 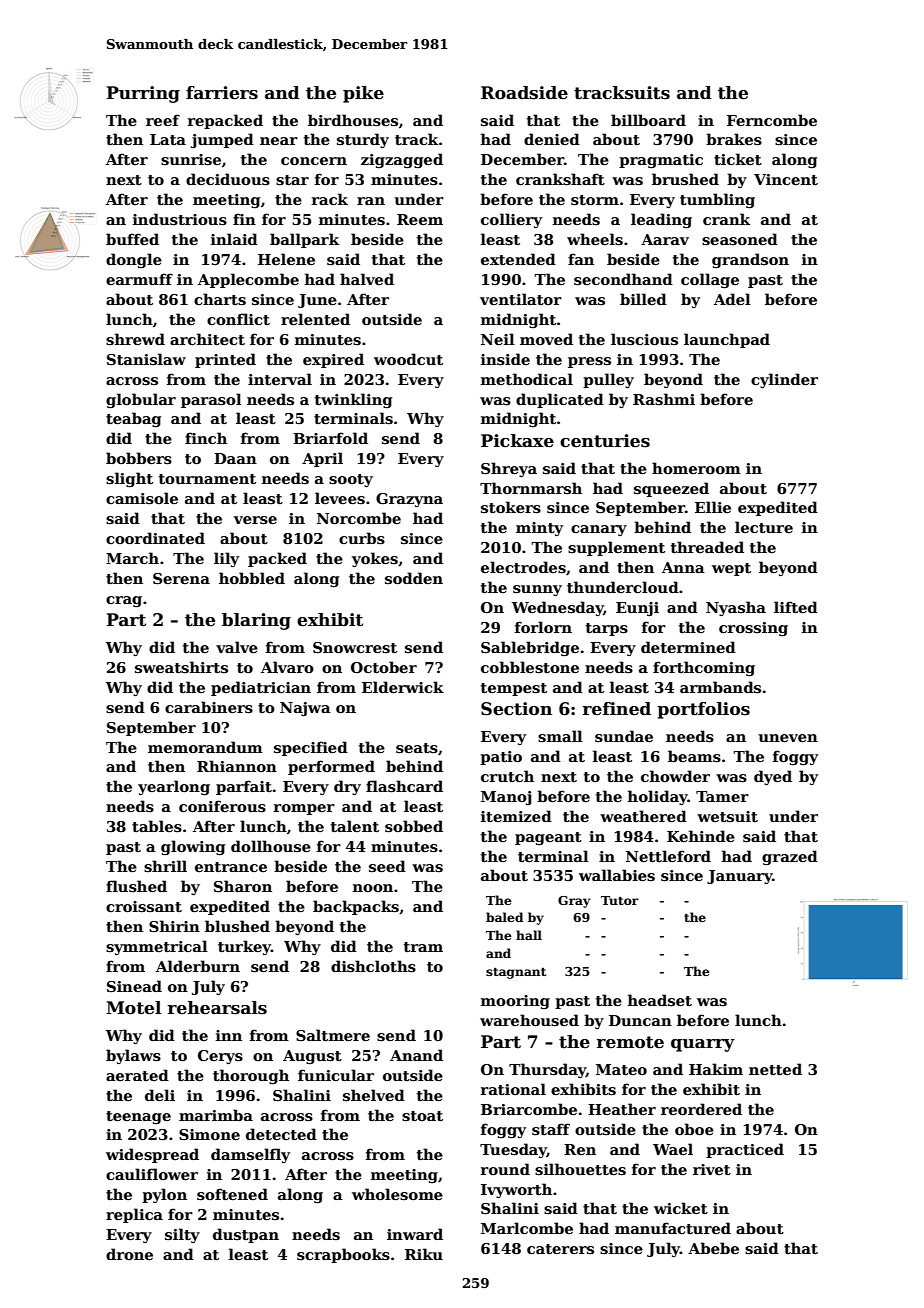 I want to click on Sharon, so click(x=243, y=886).
